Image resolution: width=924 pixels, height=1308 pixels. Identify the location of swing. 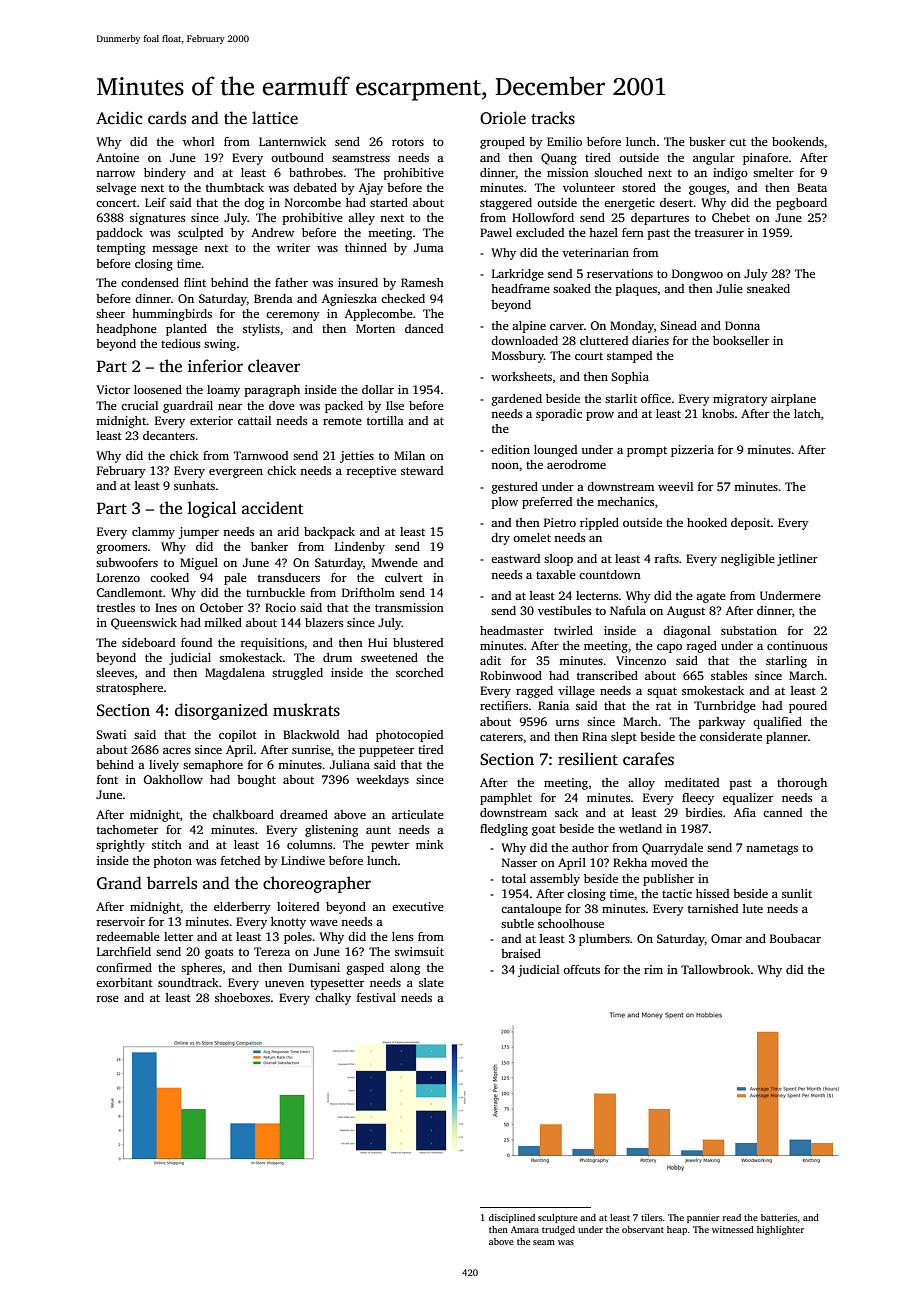
(220, 345).
